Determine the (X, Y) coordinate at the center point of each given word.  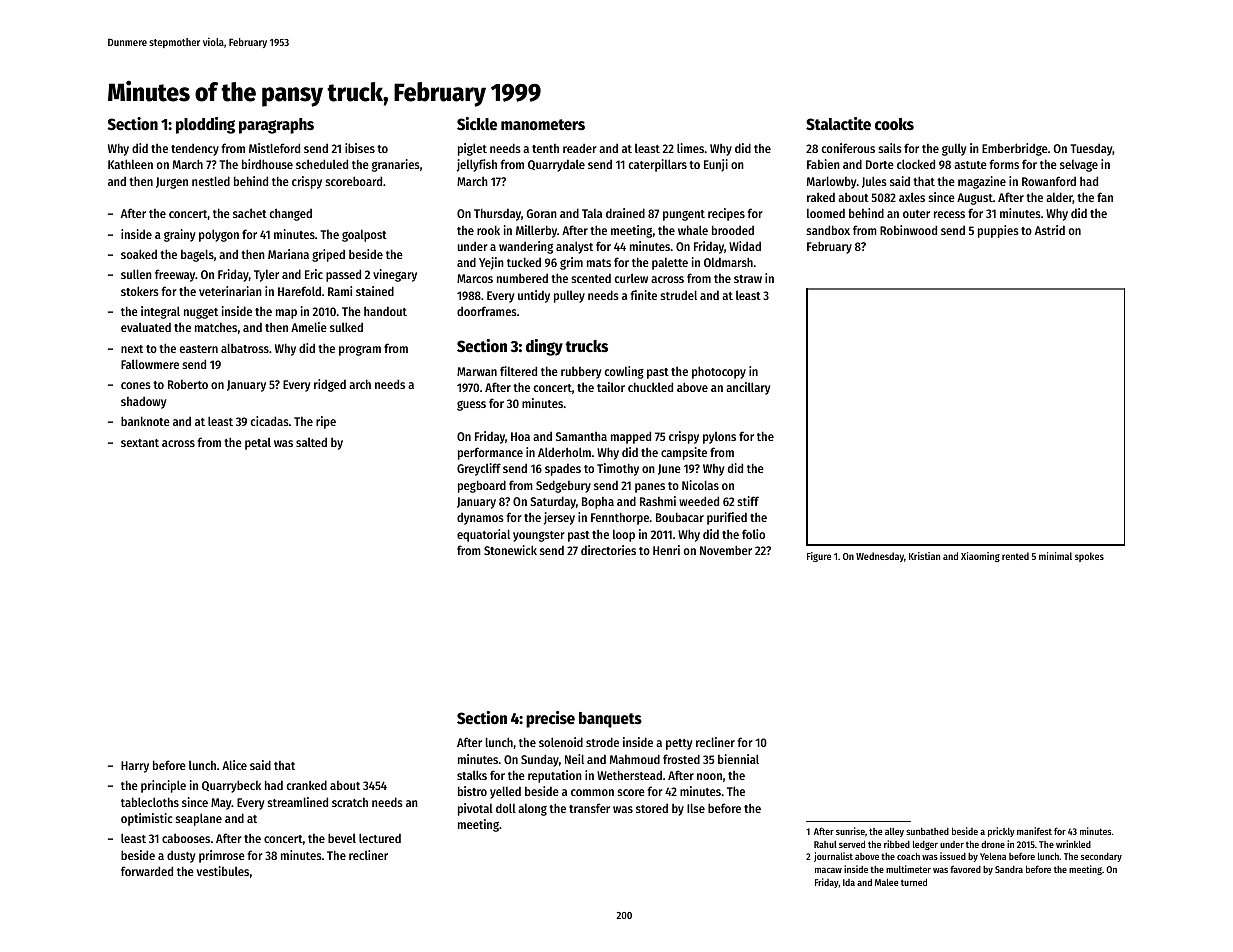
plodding (205, 125)
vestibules (223, 871)
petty (679, 744)
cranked (306, 785)
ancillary (748, 388)
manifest (1034, 831)
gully (954, 149)
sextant (140, 443)
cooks (894, 124)
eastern (199, 349)
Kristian (924, 556)
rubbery (581, 372)
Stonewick (510, 550)
